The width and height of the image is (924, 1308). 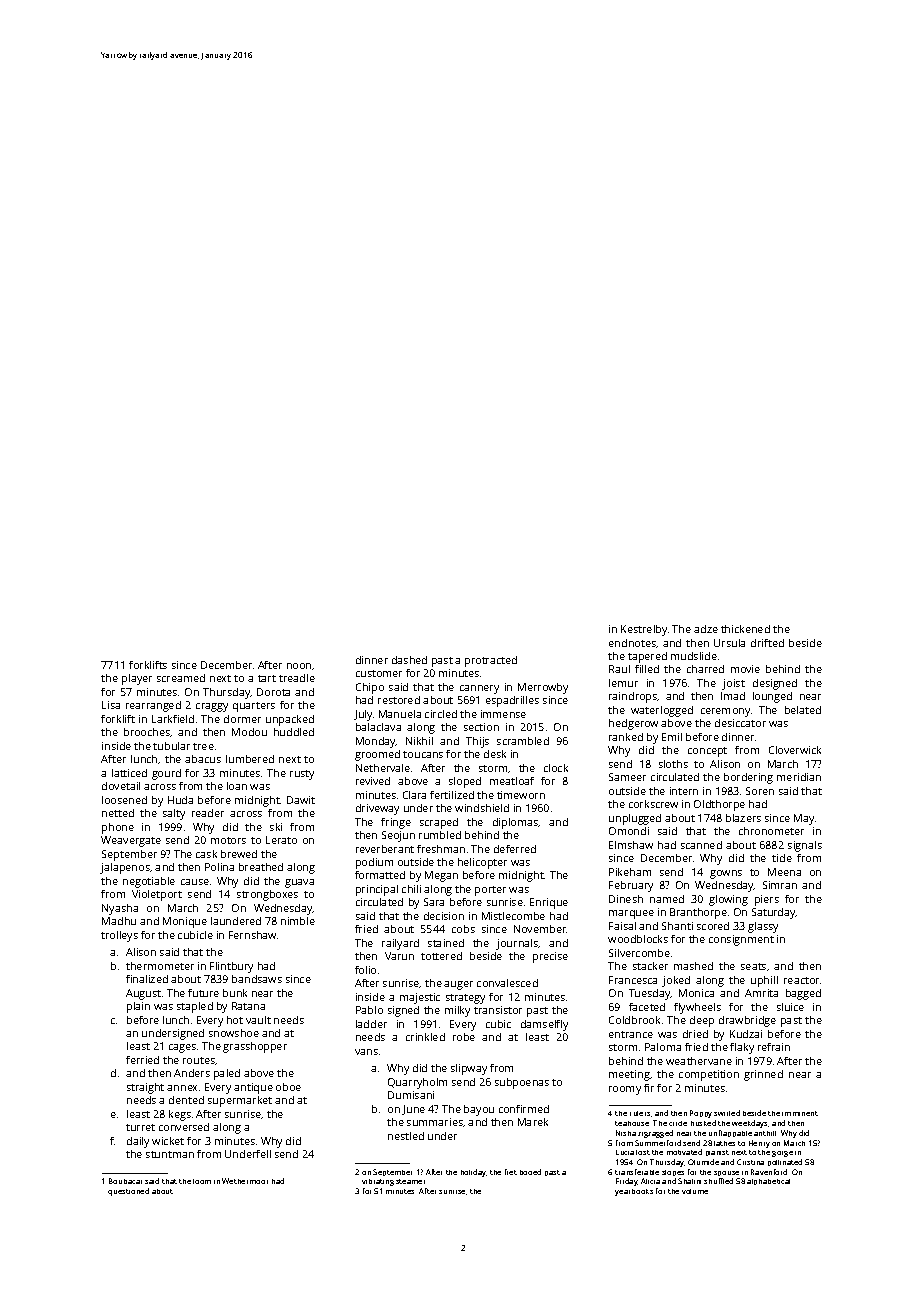 What do you see at coordinates (491, 661) in the image?
I see `protracted` at bounding box center [491, 661].
